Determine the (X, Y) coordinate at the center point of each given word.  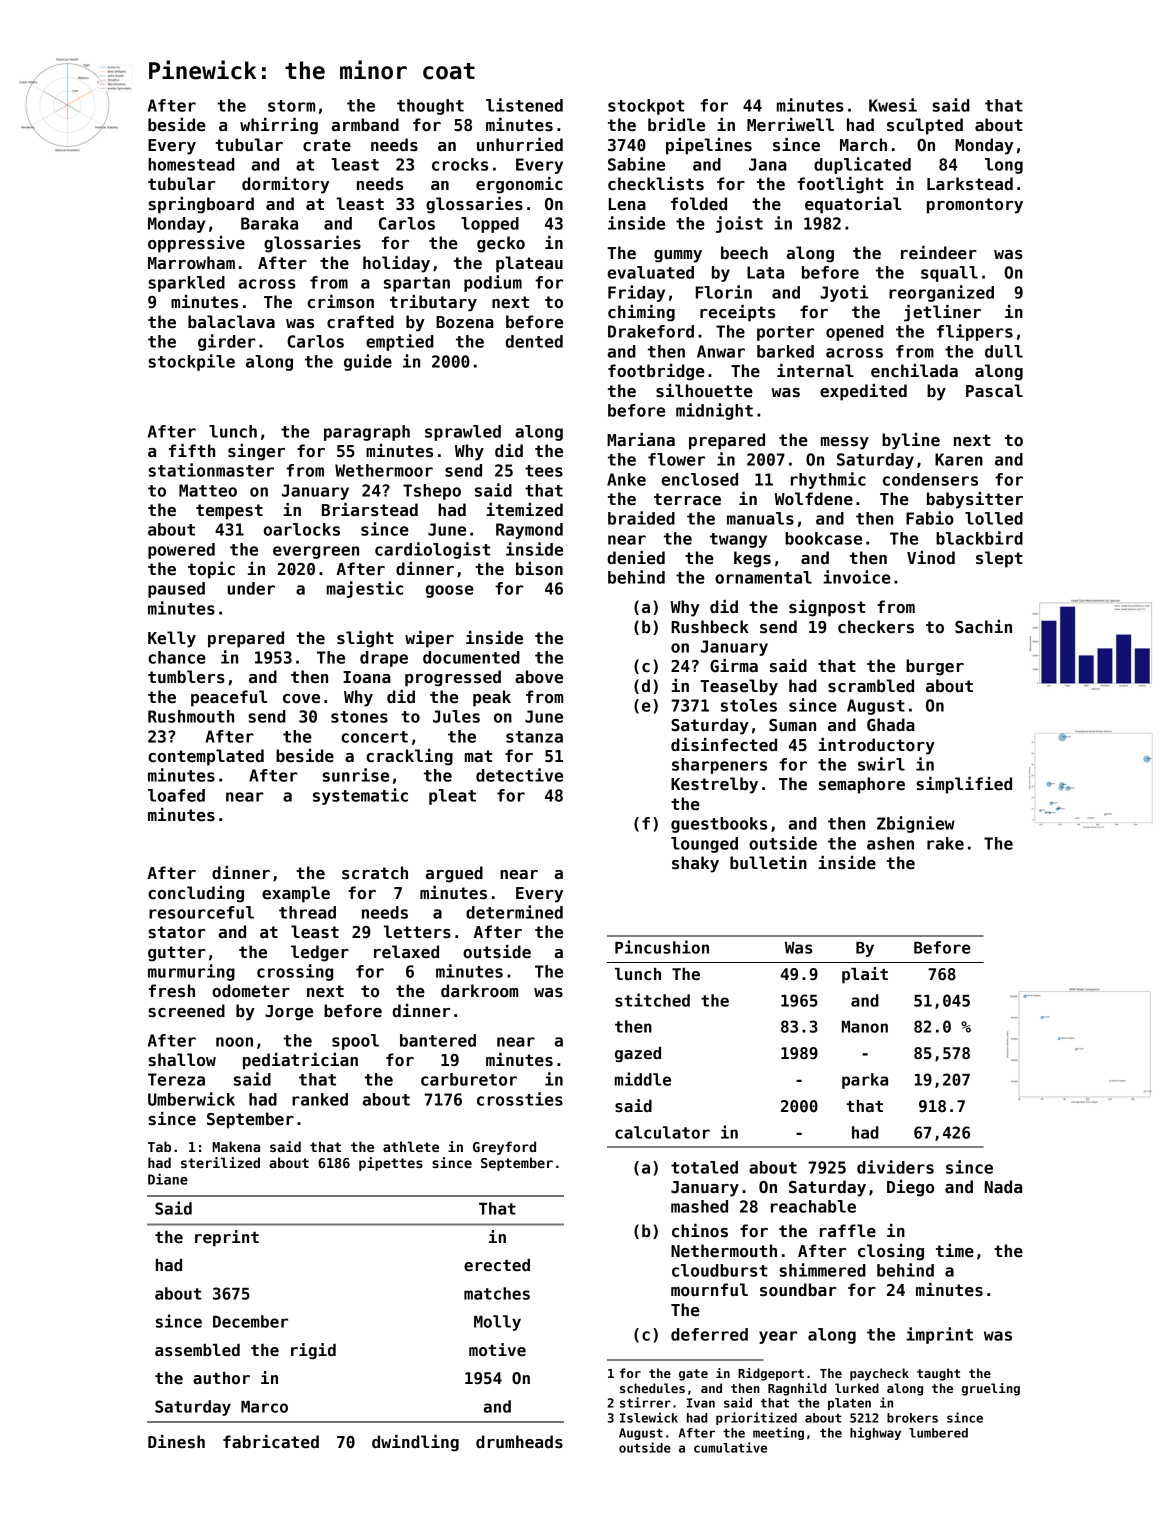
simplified (964, 785)
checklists (656, 184)
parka (865, 1081)
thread (307, 912)
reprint (227, 1238)
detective (519, 775)
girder (227, 342)
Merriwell (790, 125)
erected (497, 1265)
